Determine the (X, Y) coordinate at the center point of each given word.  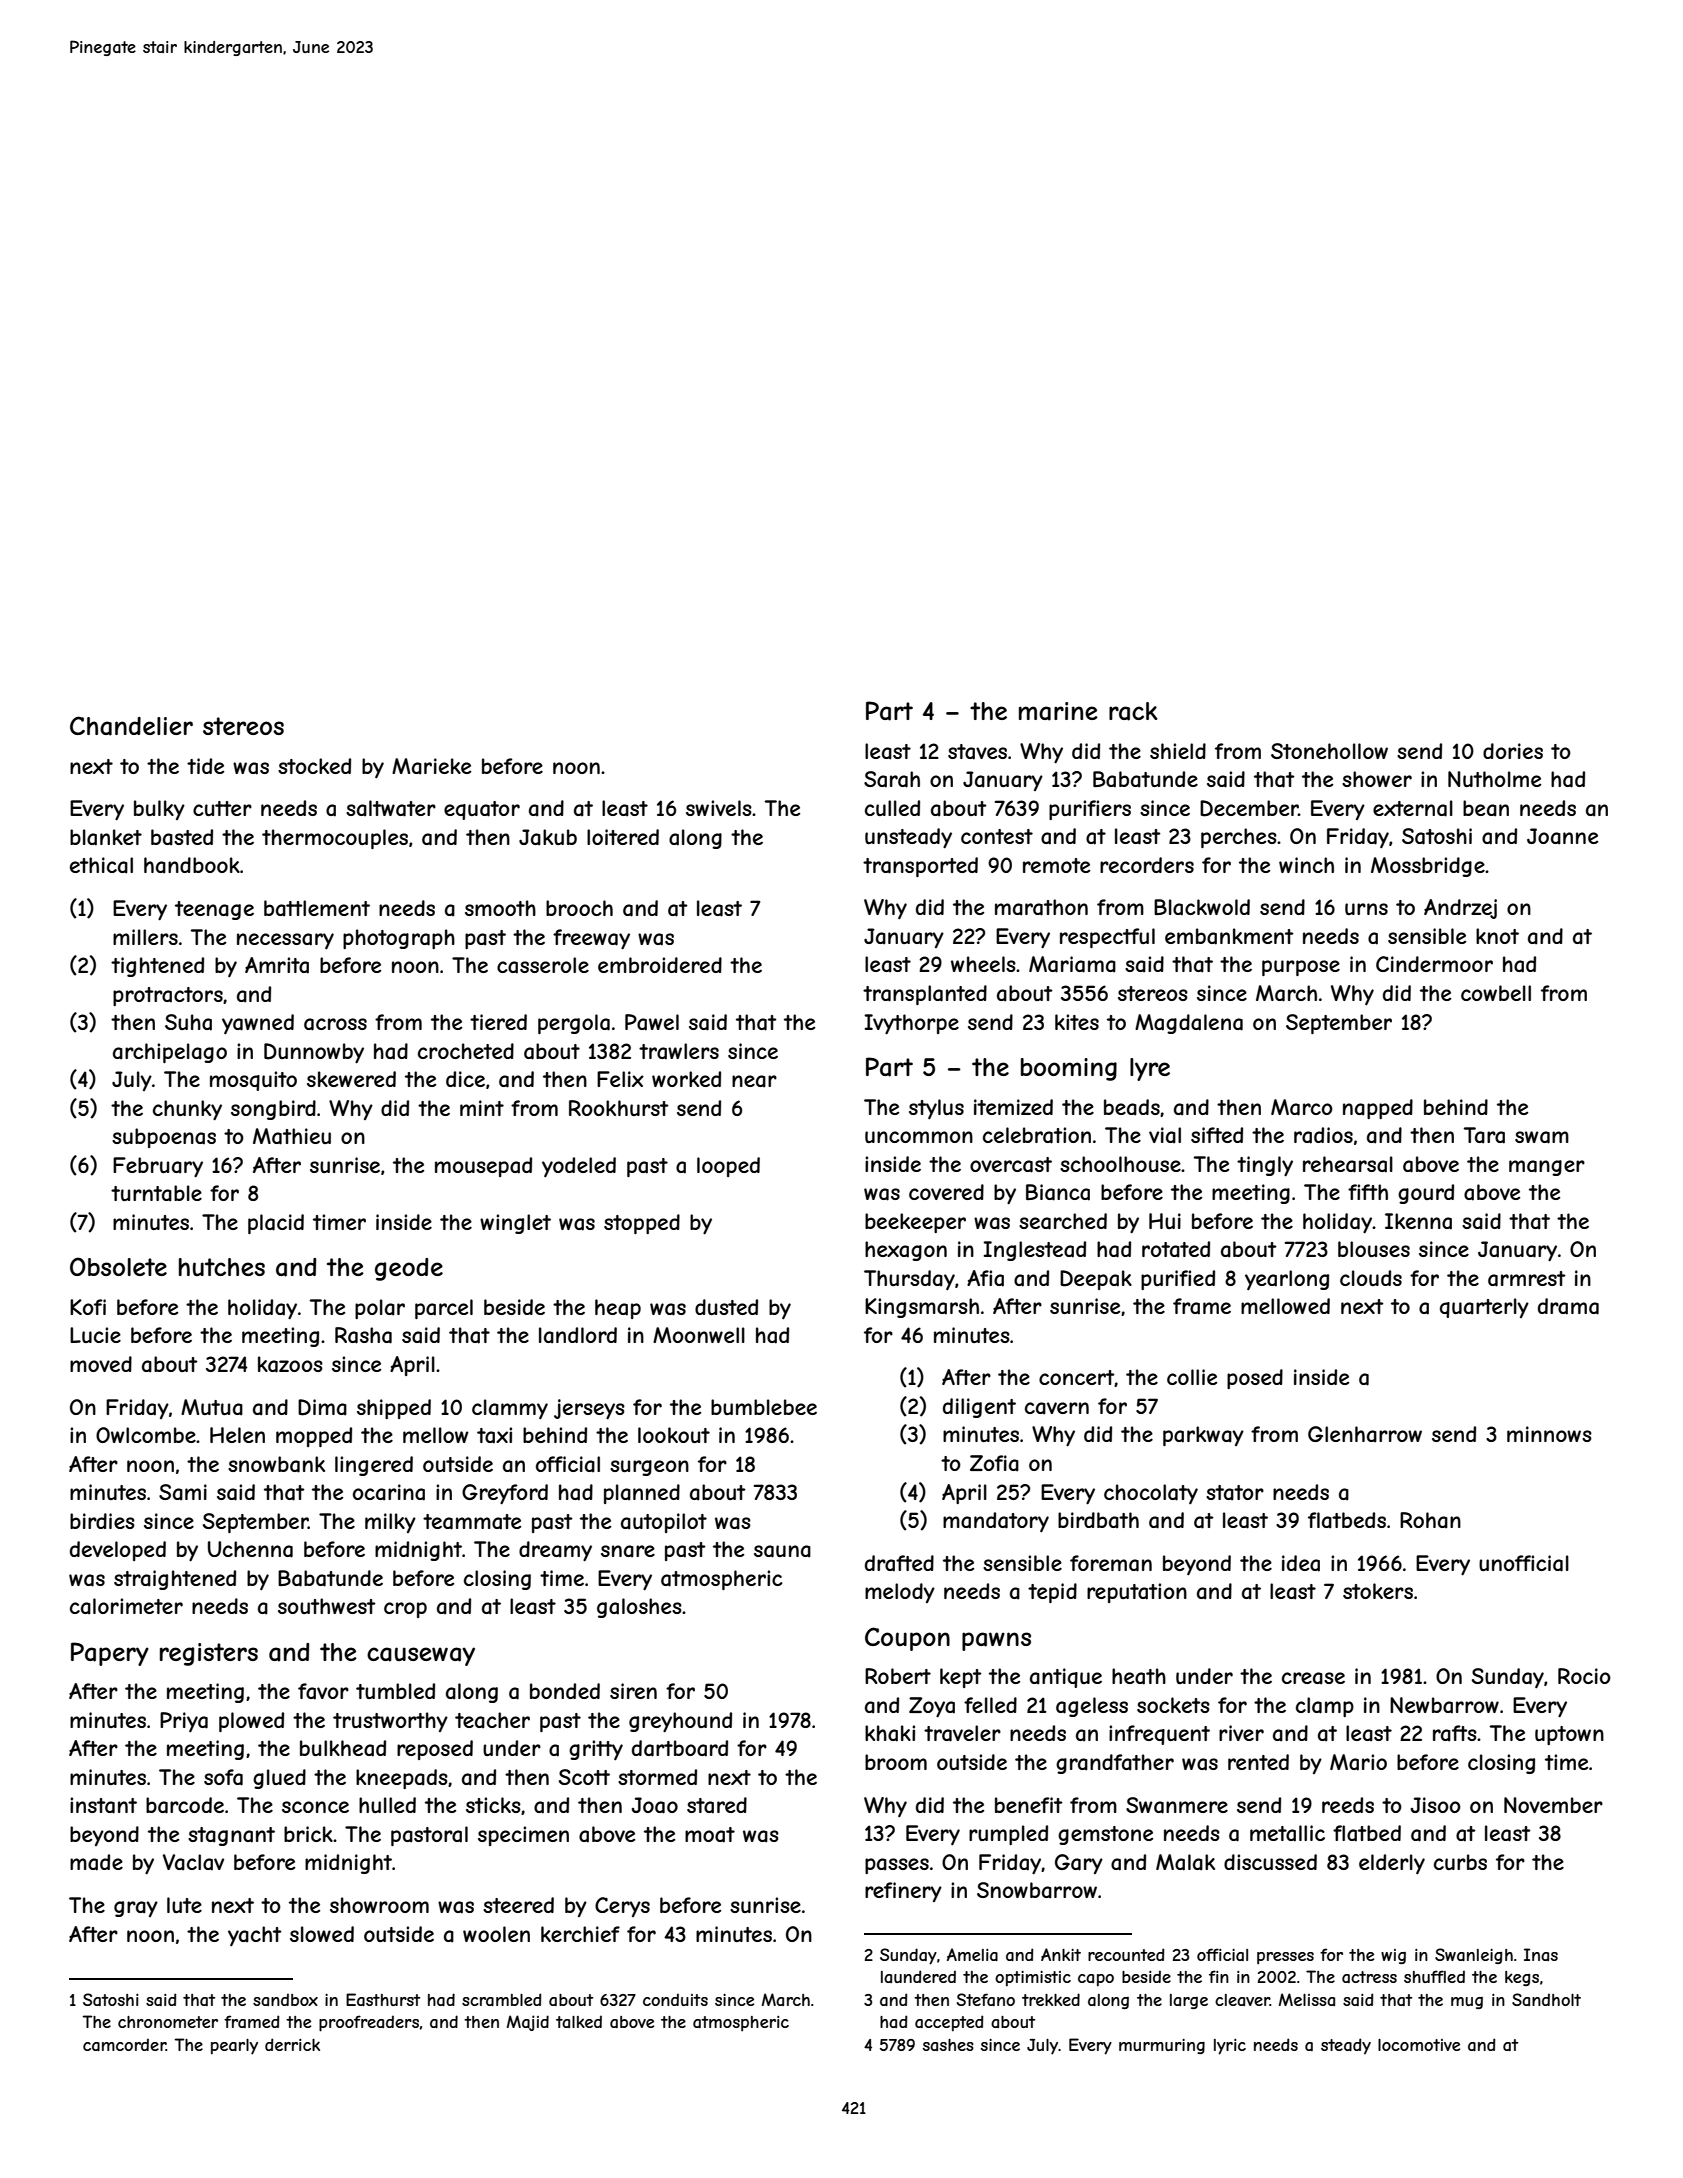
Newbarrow (1444, 1705)
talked (579, 2021)
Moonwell (699, 1335)
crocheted (466, 1051)
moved (101, 1364)
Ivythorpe (911, 1024)
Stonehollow (1329, 751)
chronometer (168, 2022)
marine (1058, 711)
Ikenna (1418, 1221)
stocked (314, 766)
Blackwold (1202, 907)
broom (896, 1762)
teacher (492, 1720)
